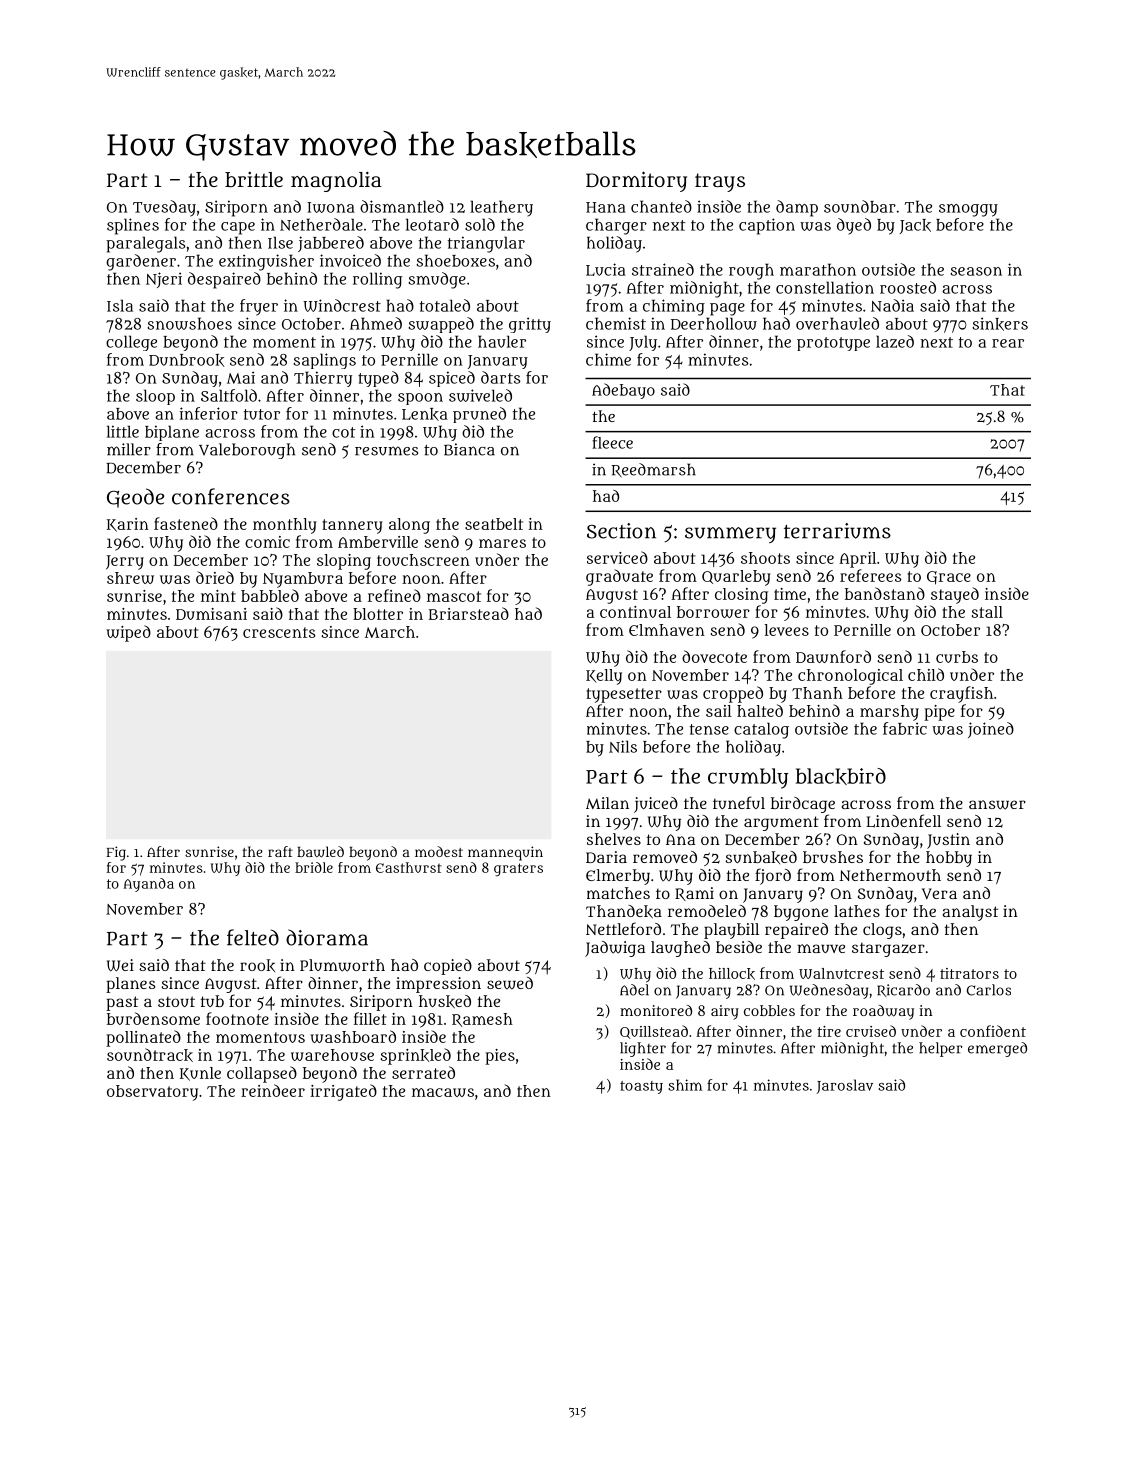  I want to click on fastened, so click(186, 523).
